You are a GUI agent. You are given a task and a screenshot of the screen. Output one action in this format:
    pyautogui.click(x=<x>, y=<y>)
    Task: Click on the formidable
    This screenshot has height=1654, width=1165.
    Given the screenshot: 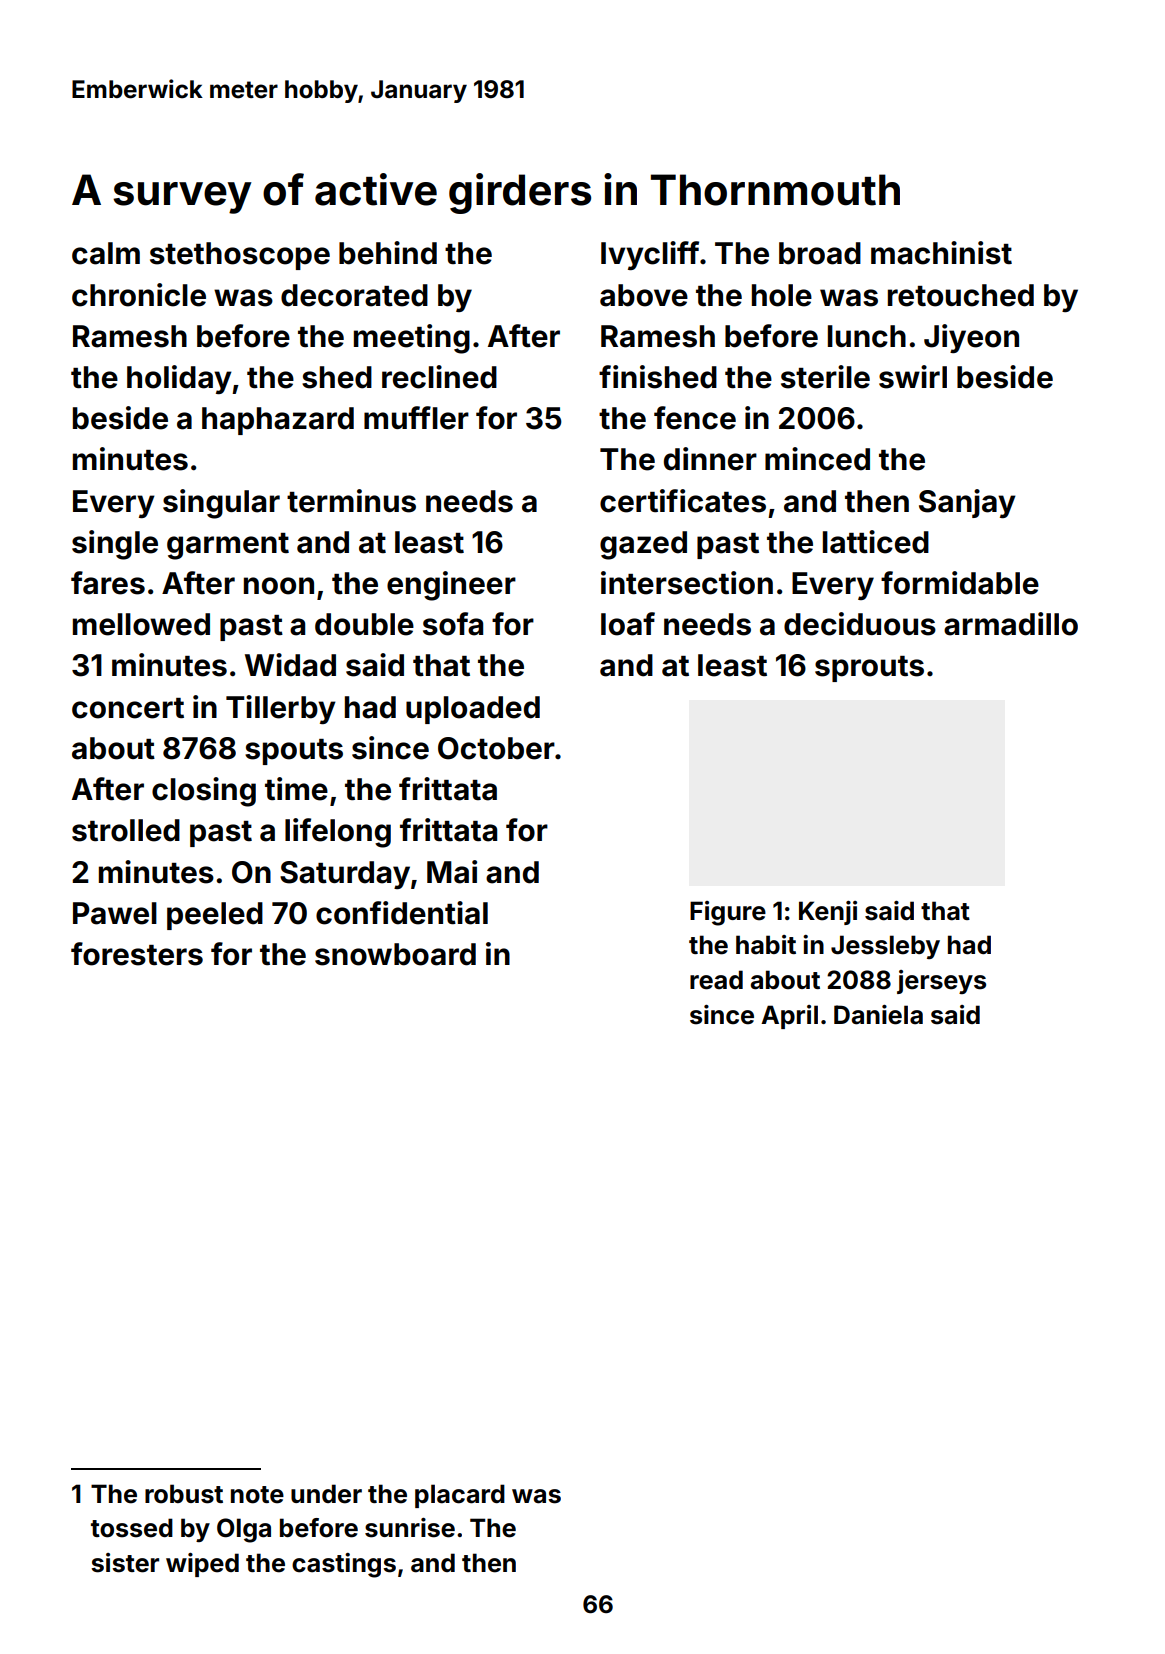 What is the action you would take?
    pyautogui.click(x=960, y=583)
